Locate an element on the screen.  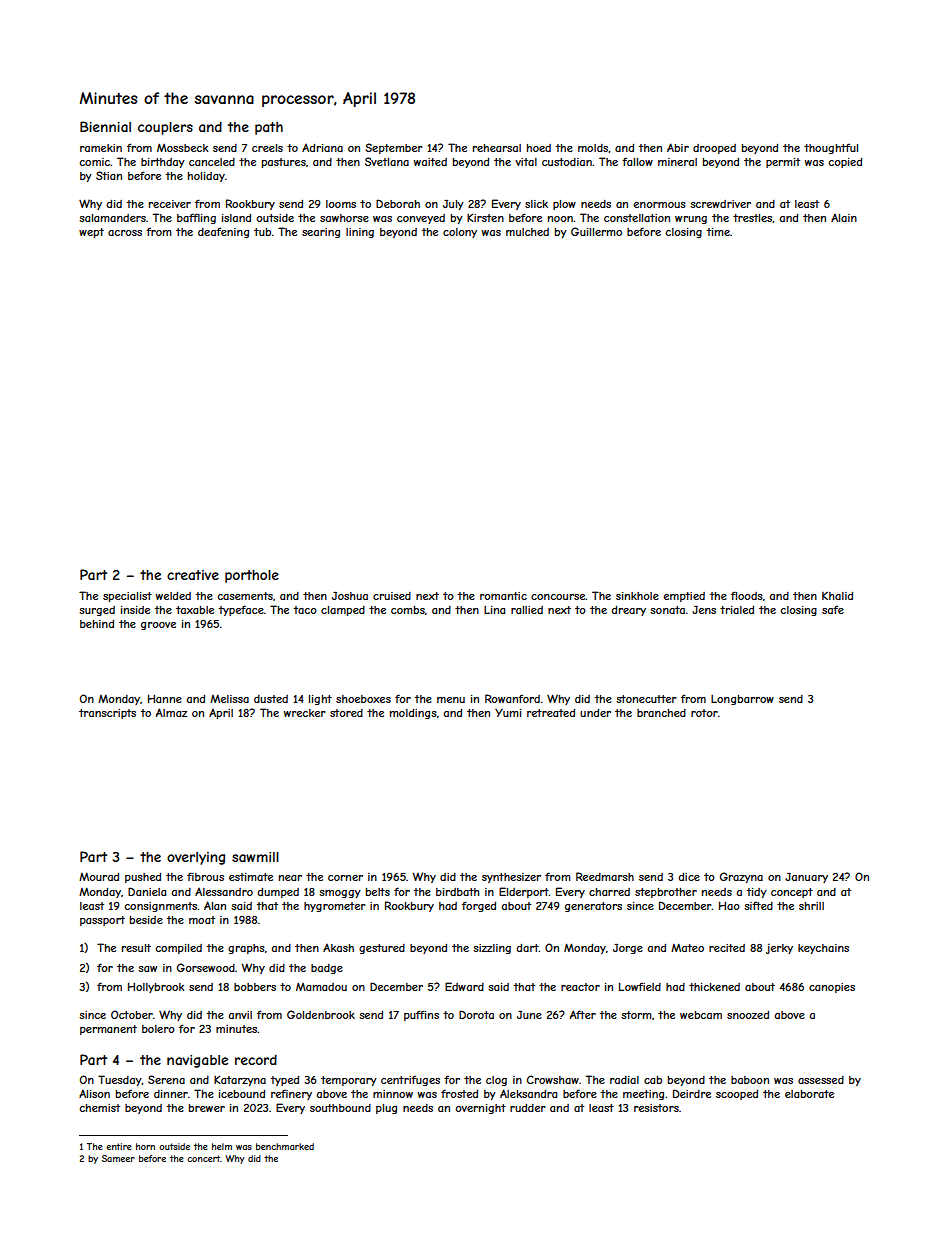
Reedmarsh is located at coordinates (605, 876).
